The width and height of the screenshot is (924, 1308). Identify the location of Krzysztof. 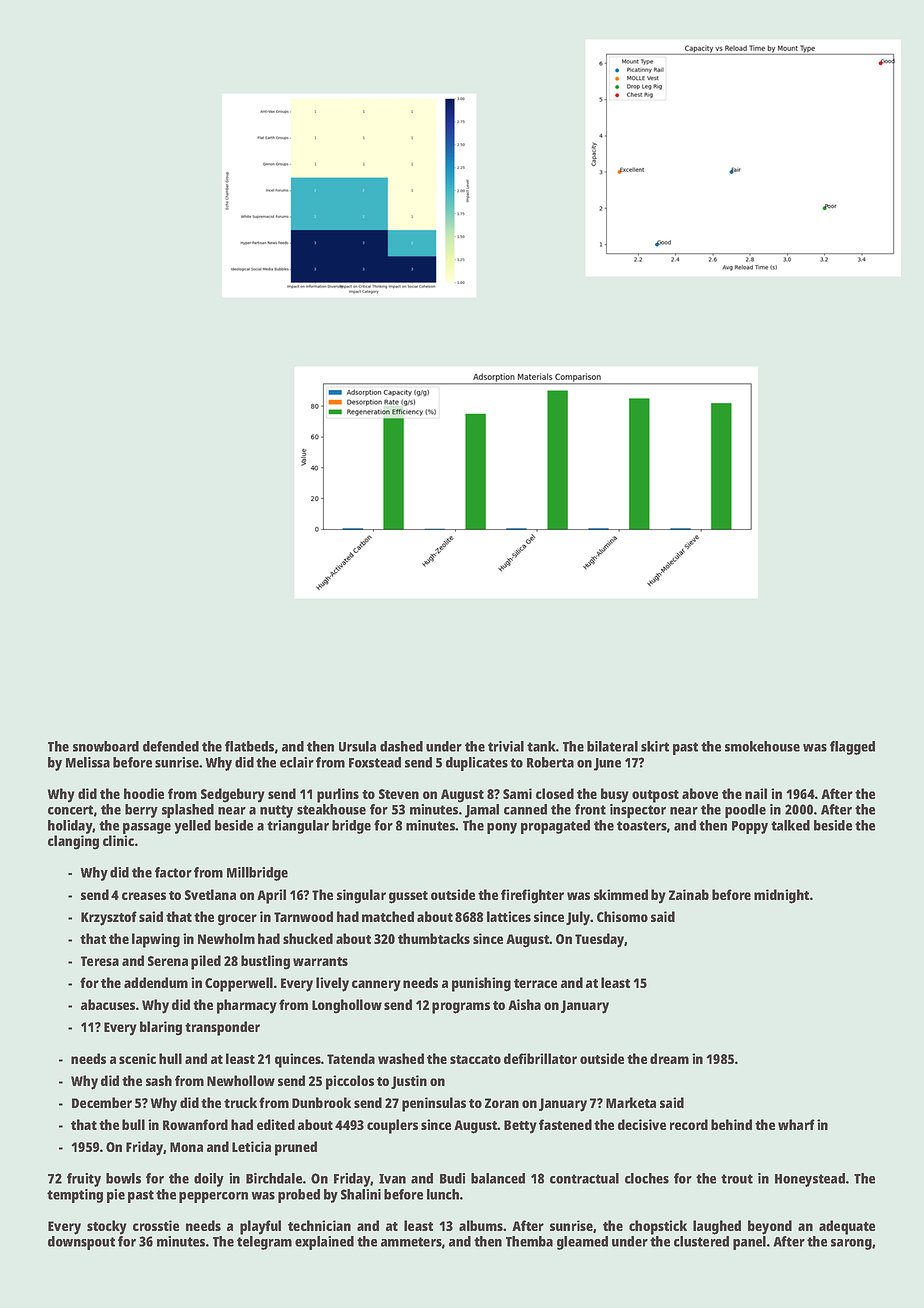
(109, 918).
